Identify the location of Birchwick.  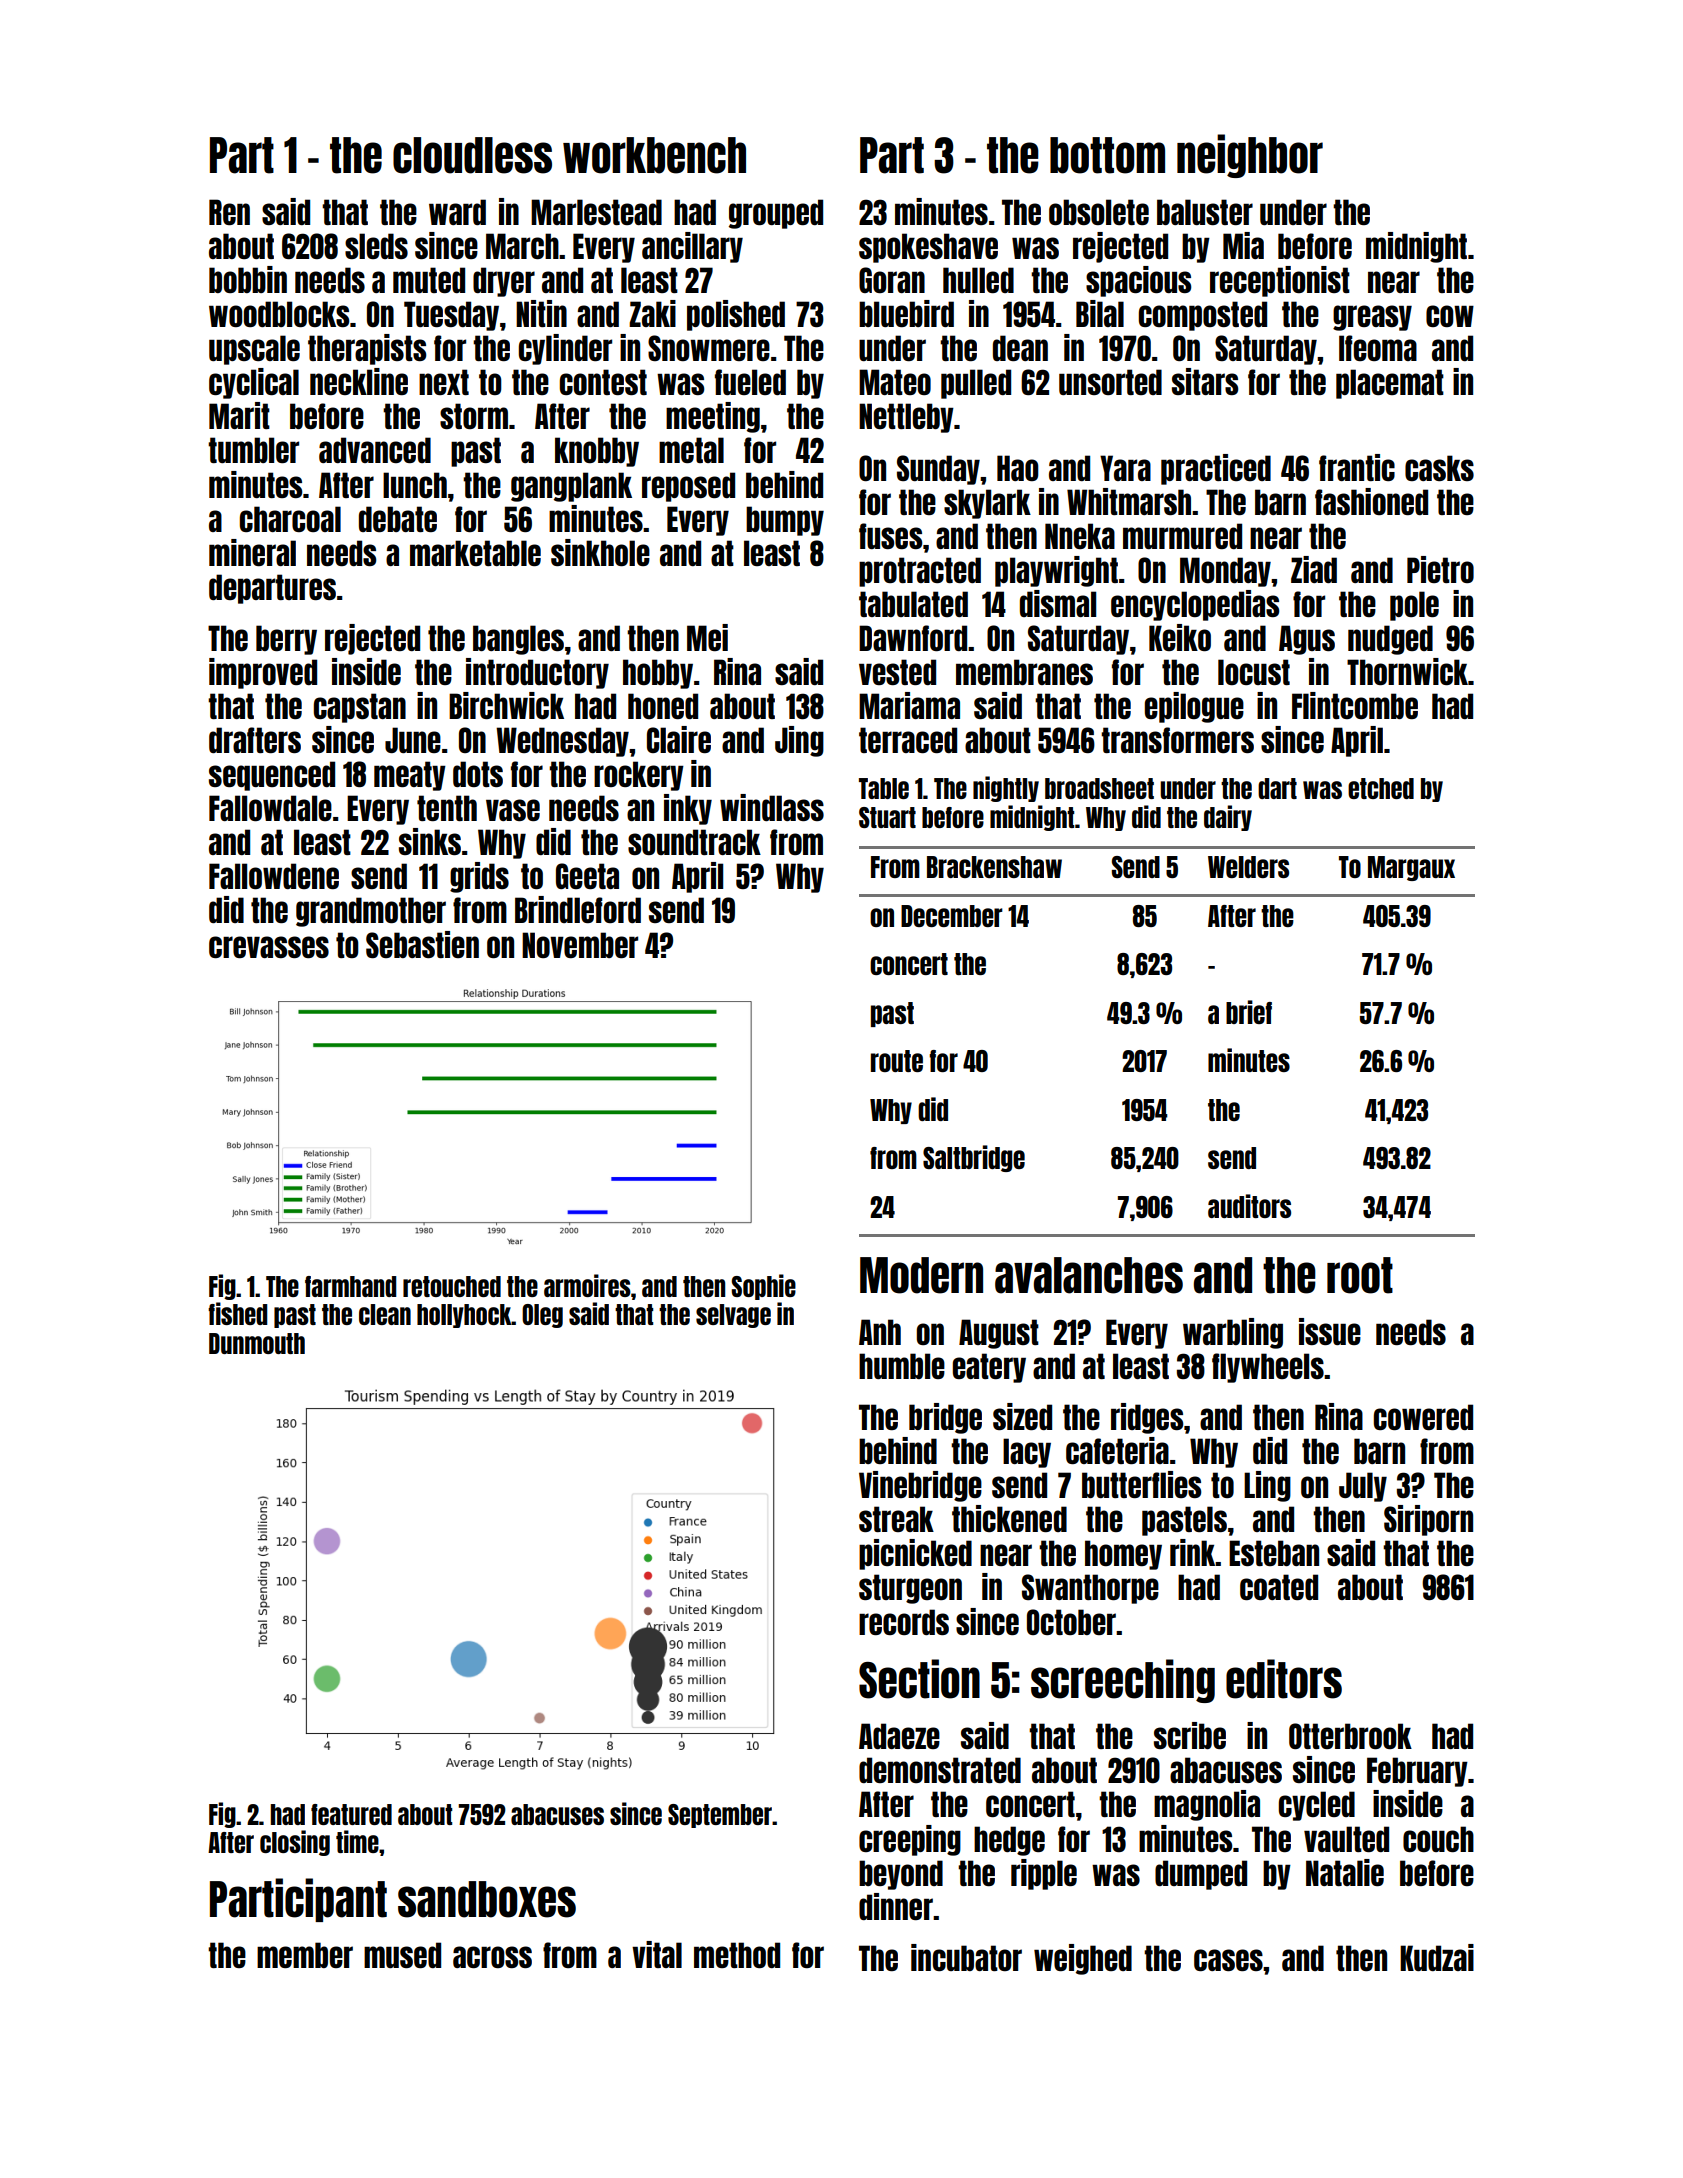
(506, 705).
